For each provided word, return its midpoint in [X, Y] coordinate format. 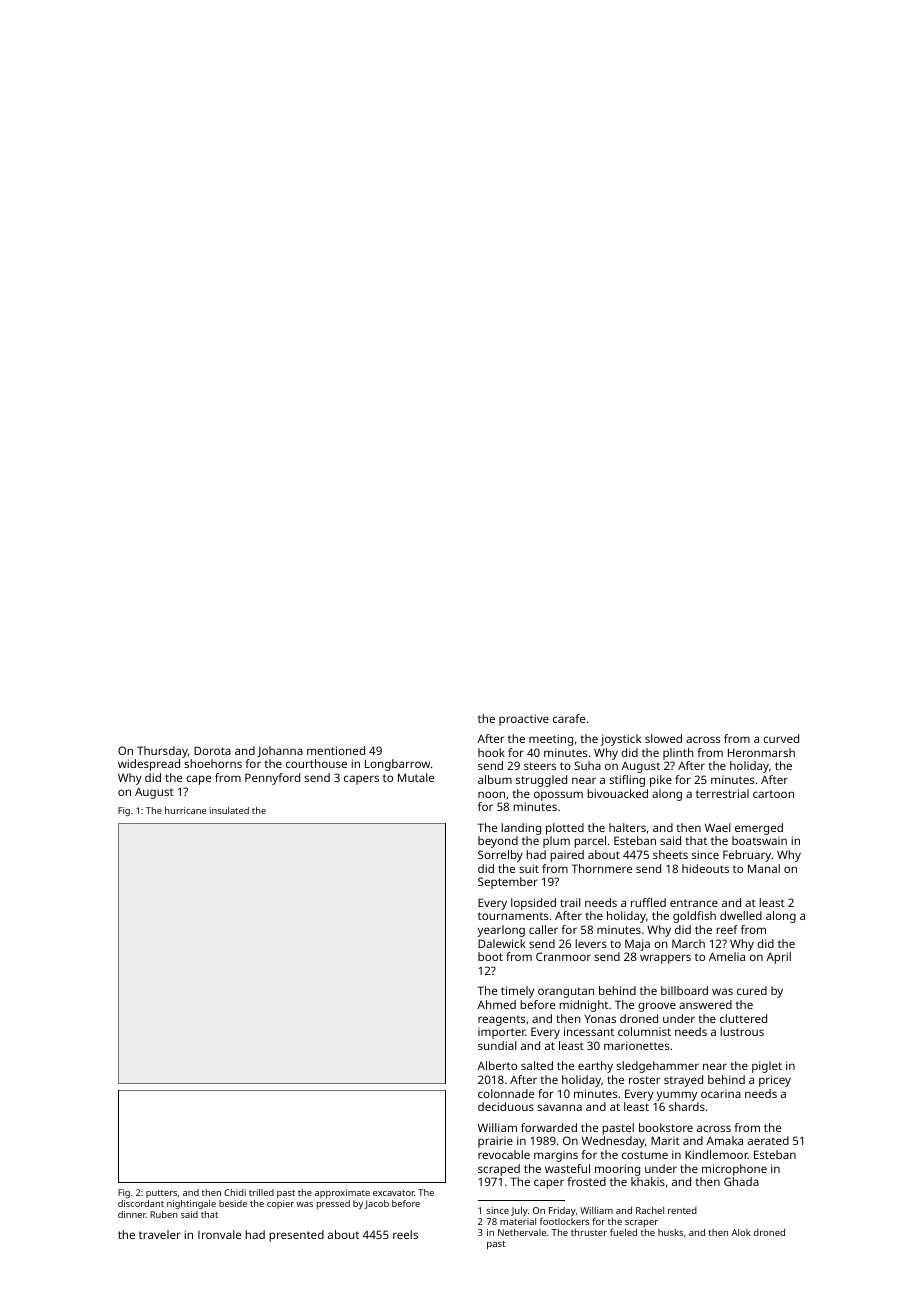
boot [490, 956]
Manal [764, 868]
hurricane [185, 810]
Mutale [416, 777]
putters [161, 1194]
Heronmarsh [761, 752]
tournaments [513, 916]
